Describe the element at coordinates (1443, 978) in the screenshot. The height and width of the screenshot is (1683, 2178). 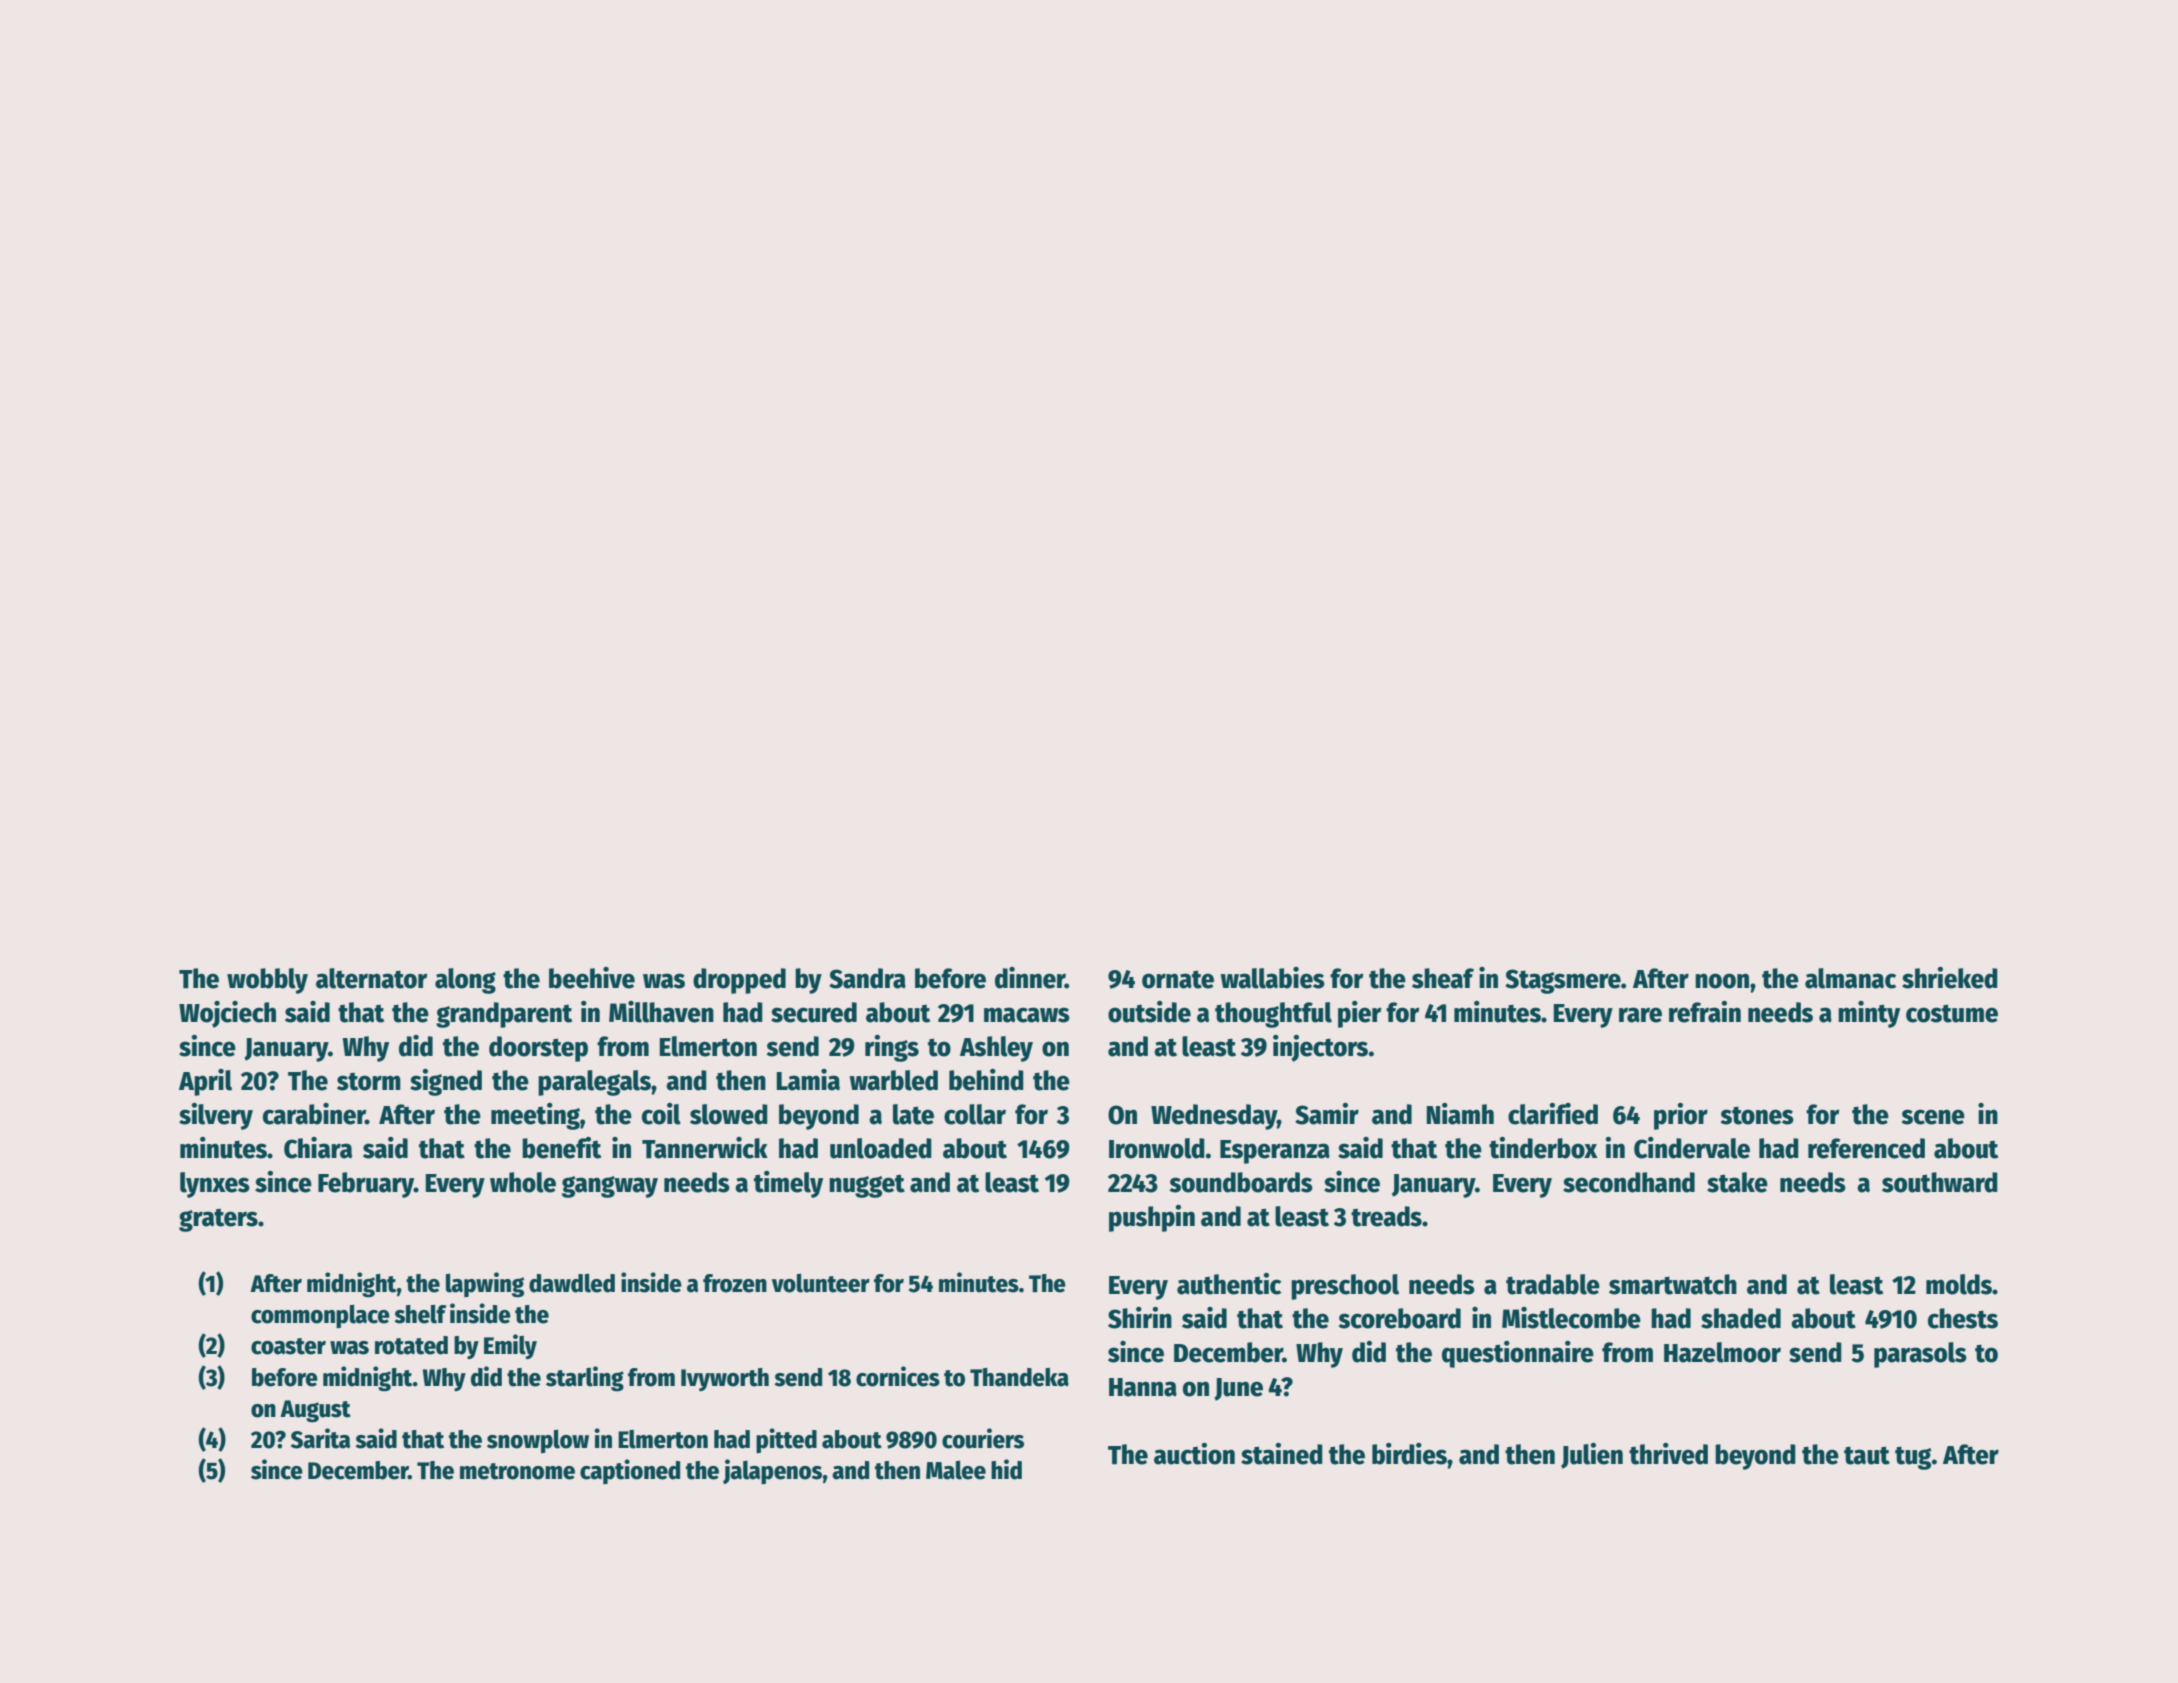
I see `sheaf` at that location.
